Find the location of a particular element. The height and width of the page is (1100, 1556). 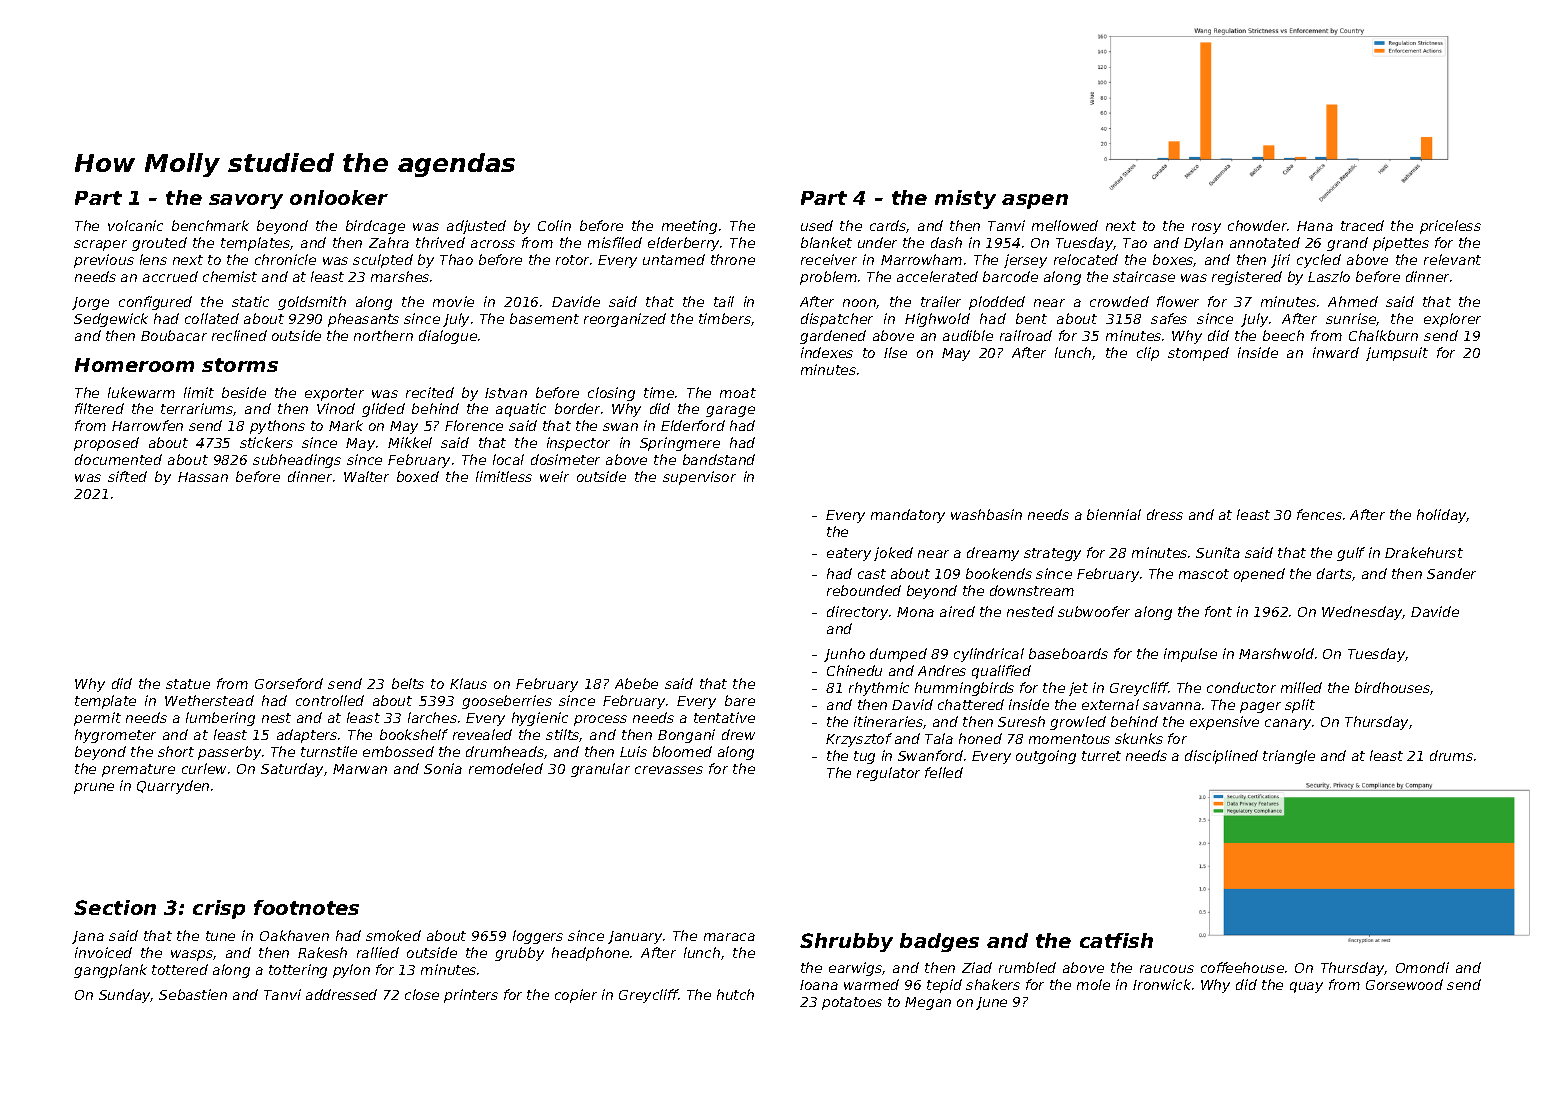

Sonia is located at coordinates (443, 768).
